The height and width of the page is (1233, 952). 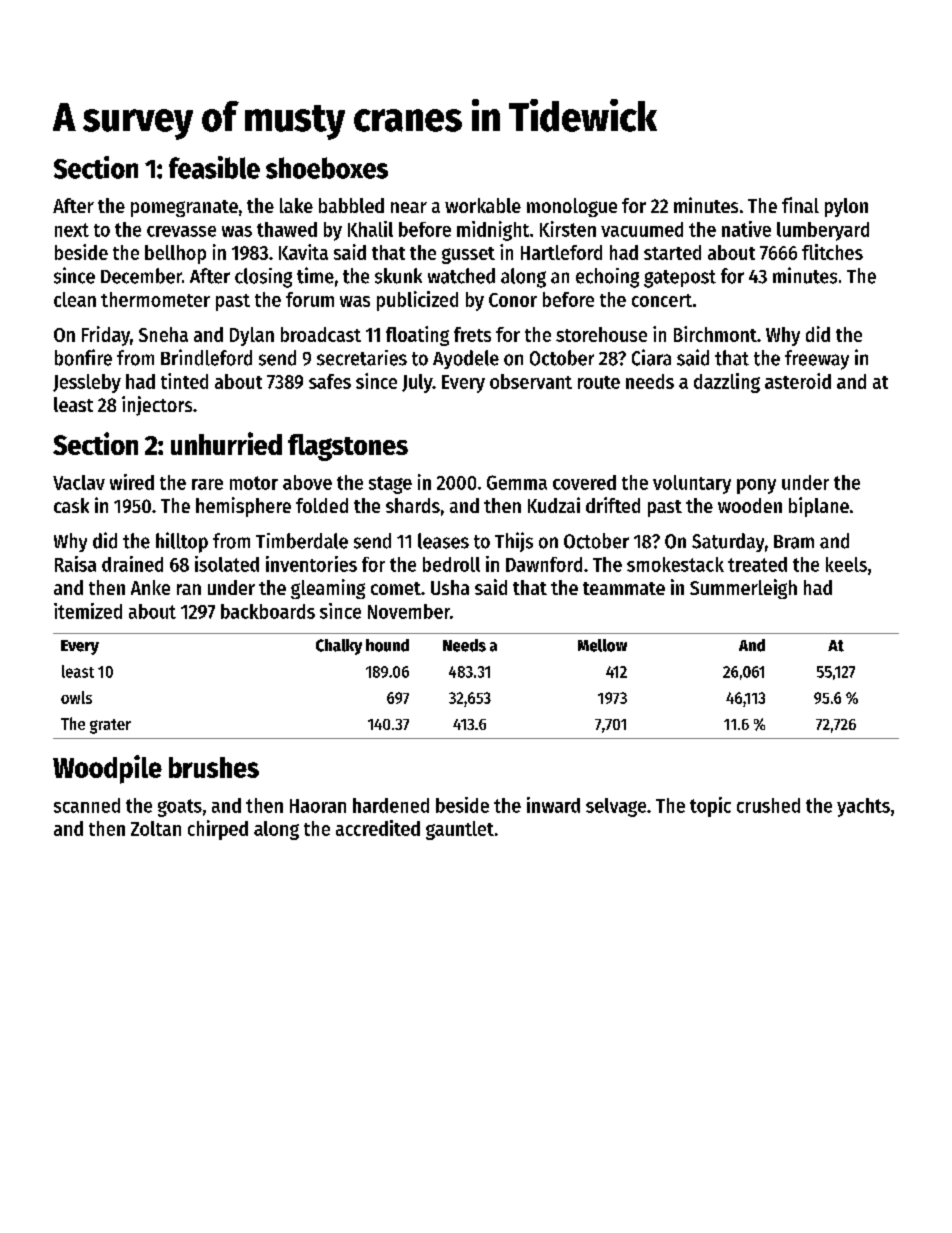 What do you see at coordinates (863, 807) in the page?
I see `yachts` at bounding box center [863, 807].
